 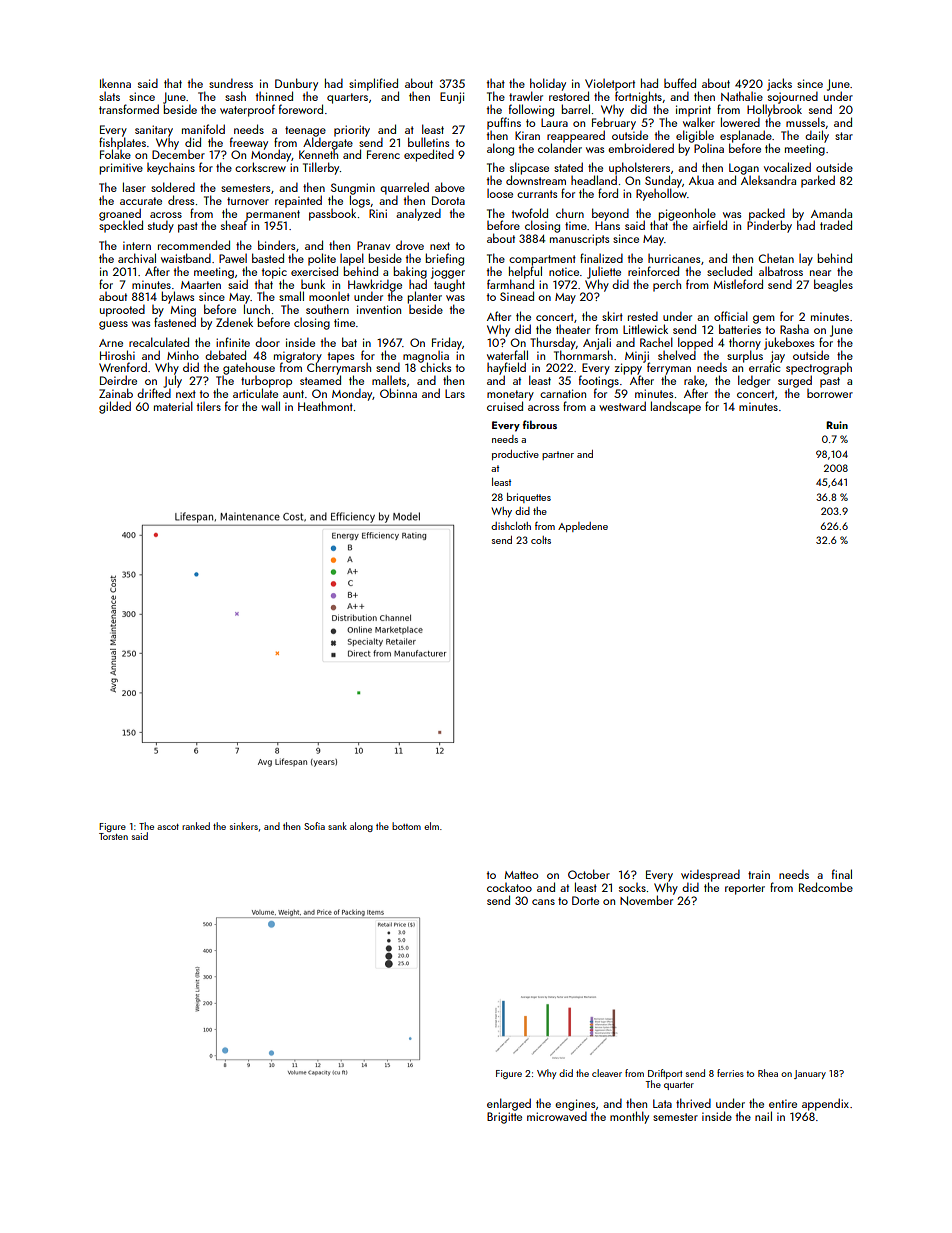 I want to click on skirt, so click(x=612, y=316).
